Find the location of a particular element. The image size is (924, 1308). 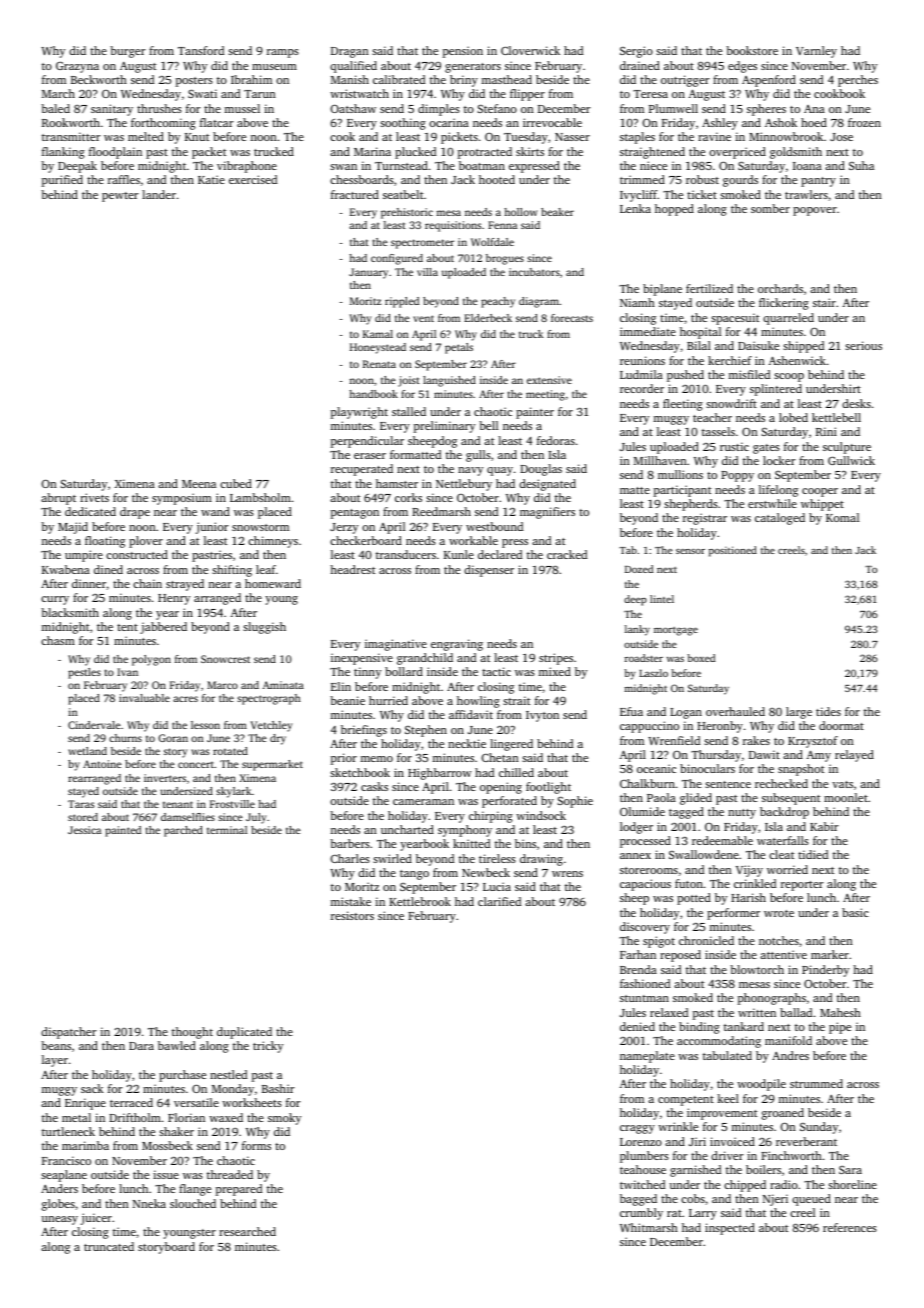

somber is located at coordinates (770, 208).
